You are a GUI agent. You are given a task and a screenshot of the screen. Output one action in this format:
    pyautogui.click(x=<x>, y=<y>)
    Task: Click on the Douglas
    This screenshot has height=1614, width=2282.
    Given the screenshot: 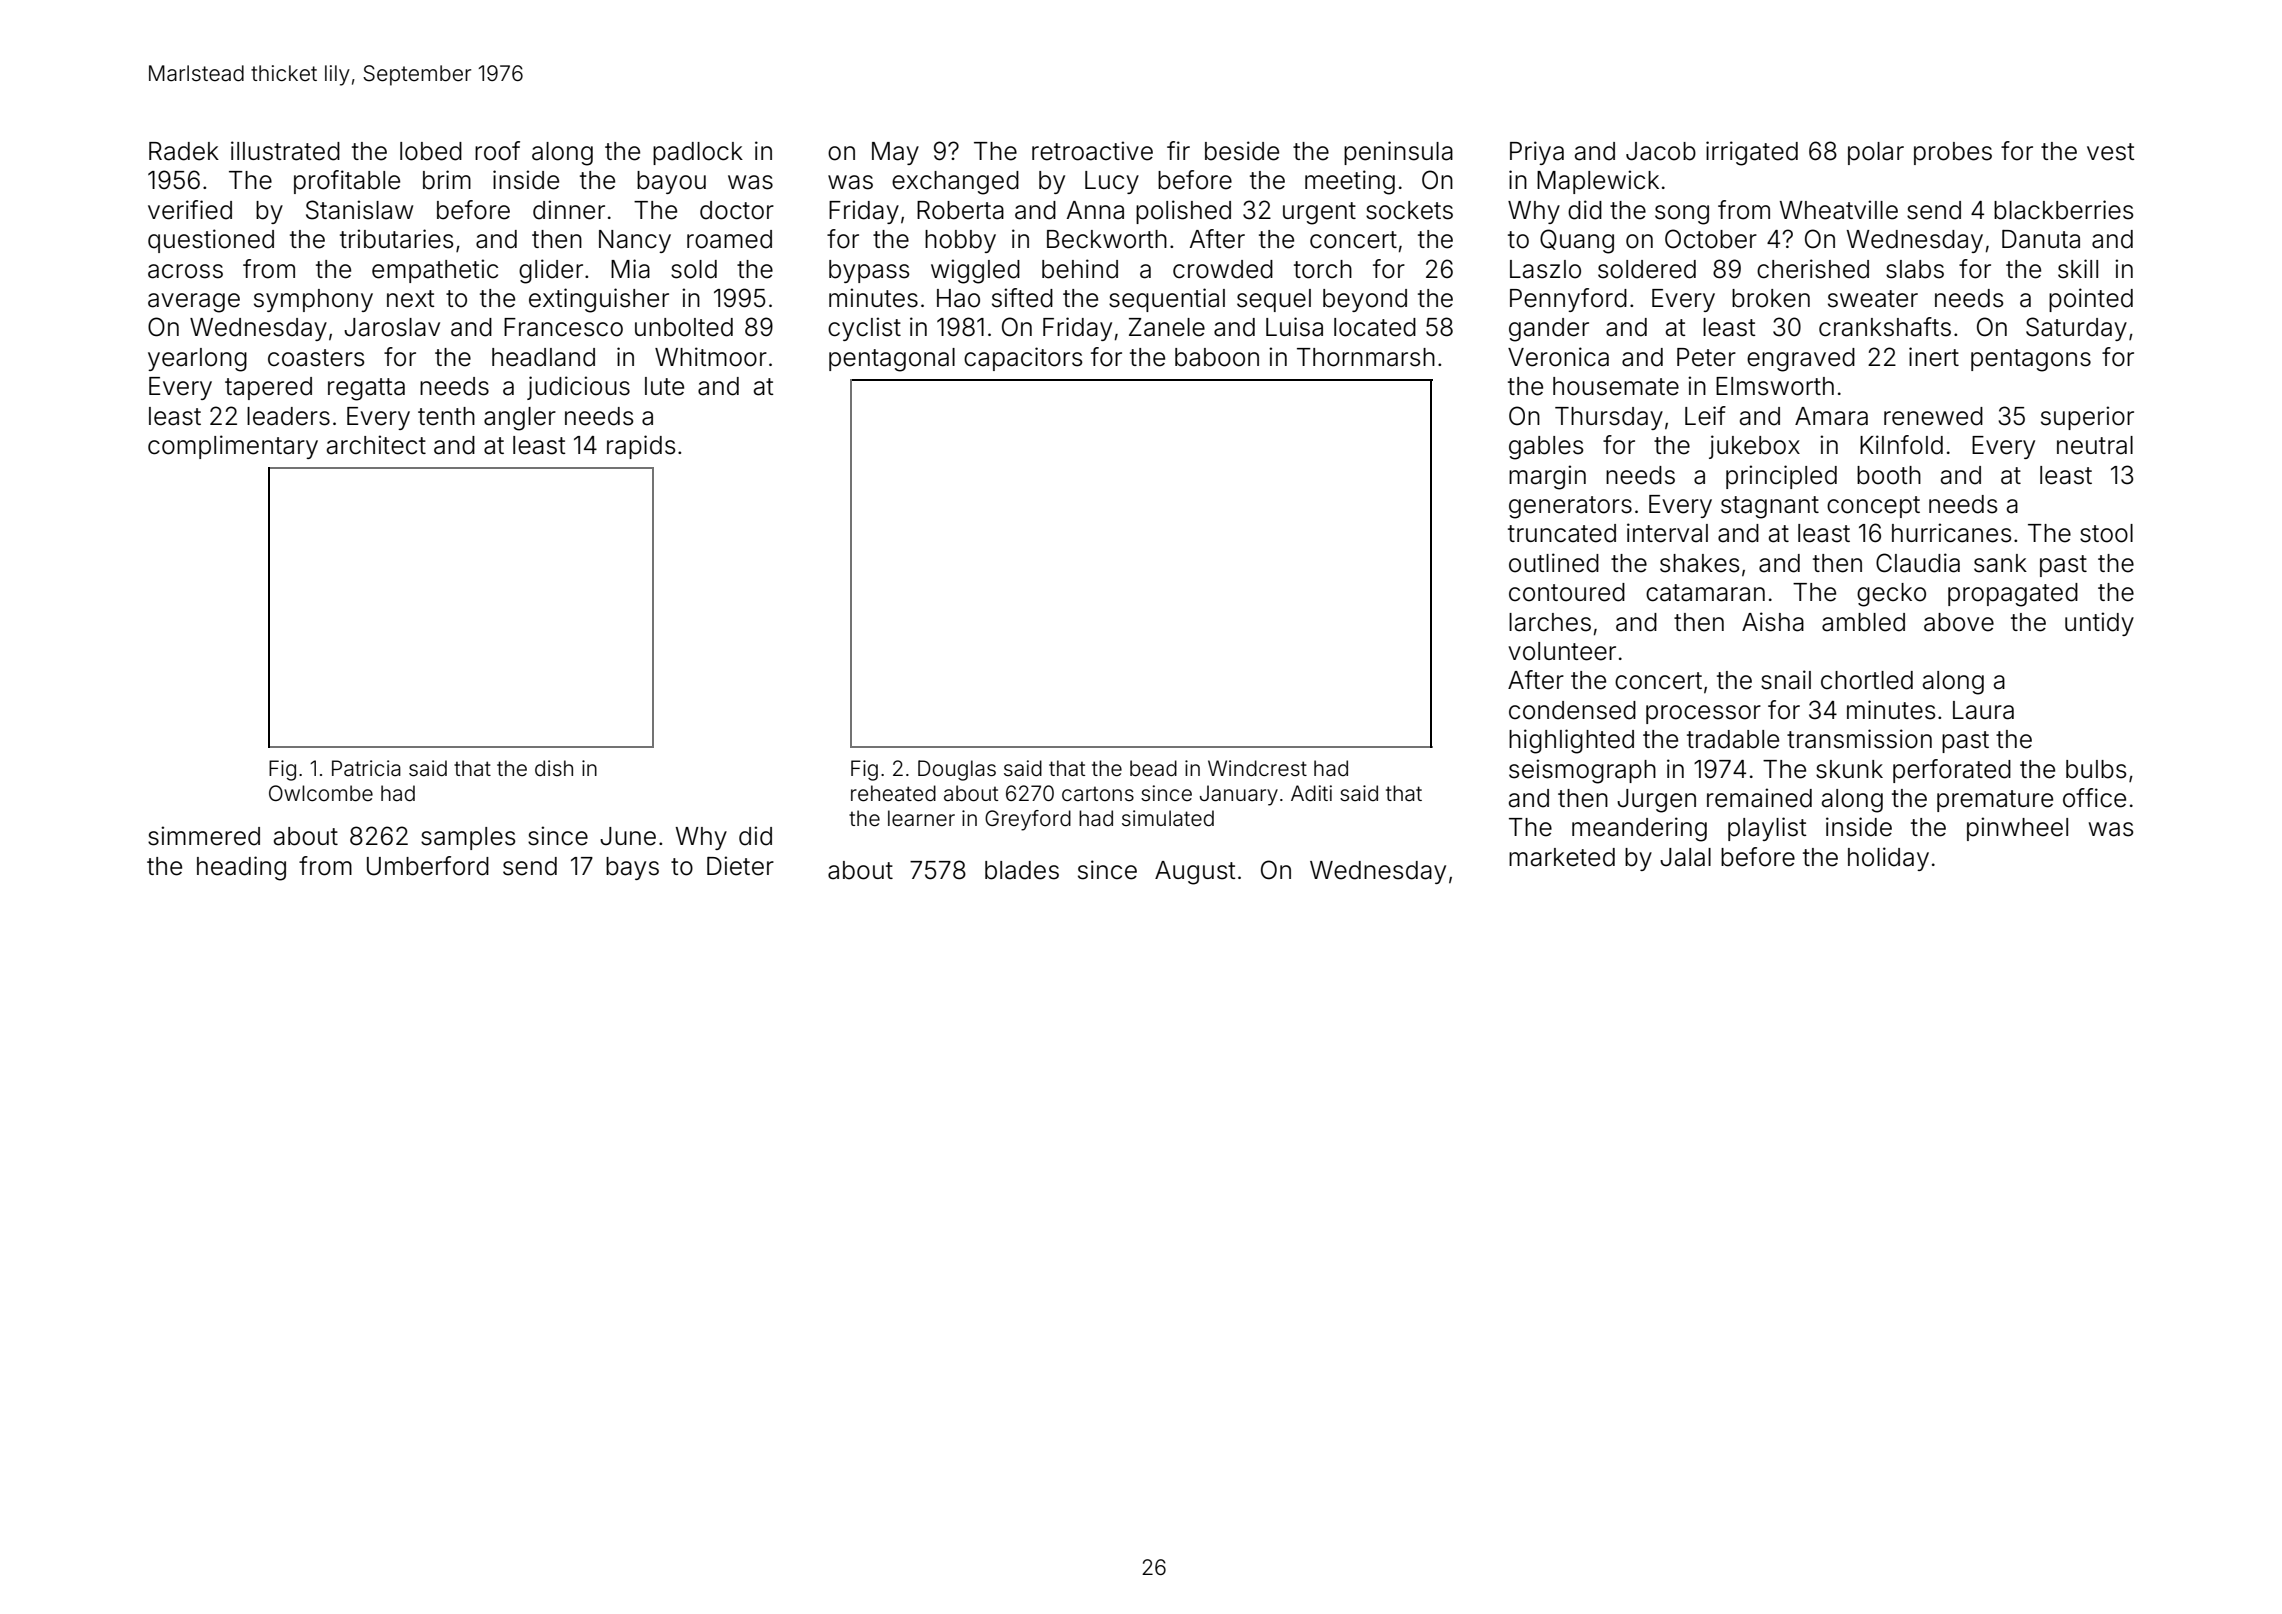 What is the action you would take?
    pyautogui.click(x=957, y=770)
